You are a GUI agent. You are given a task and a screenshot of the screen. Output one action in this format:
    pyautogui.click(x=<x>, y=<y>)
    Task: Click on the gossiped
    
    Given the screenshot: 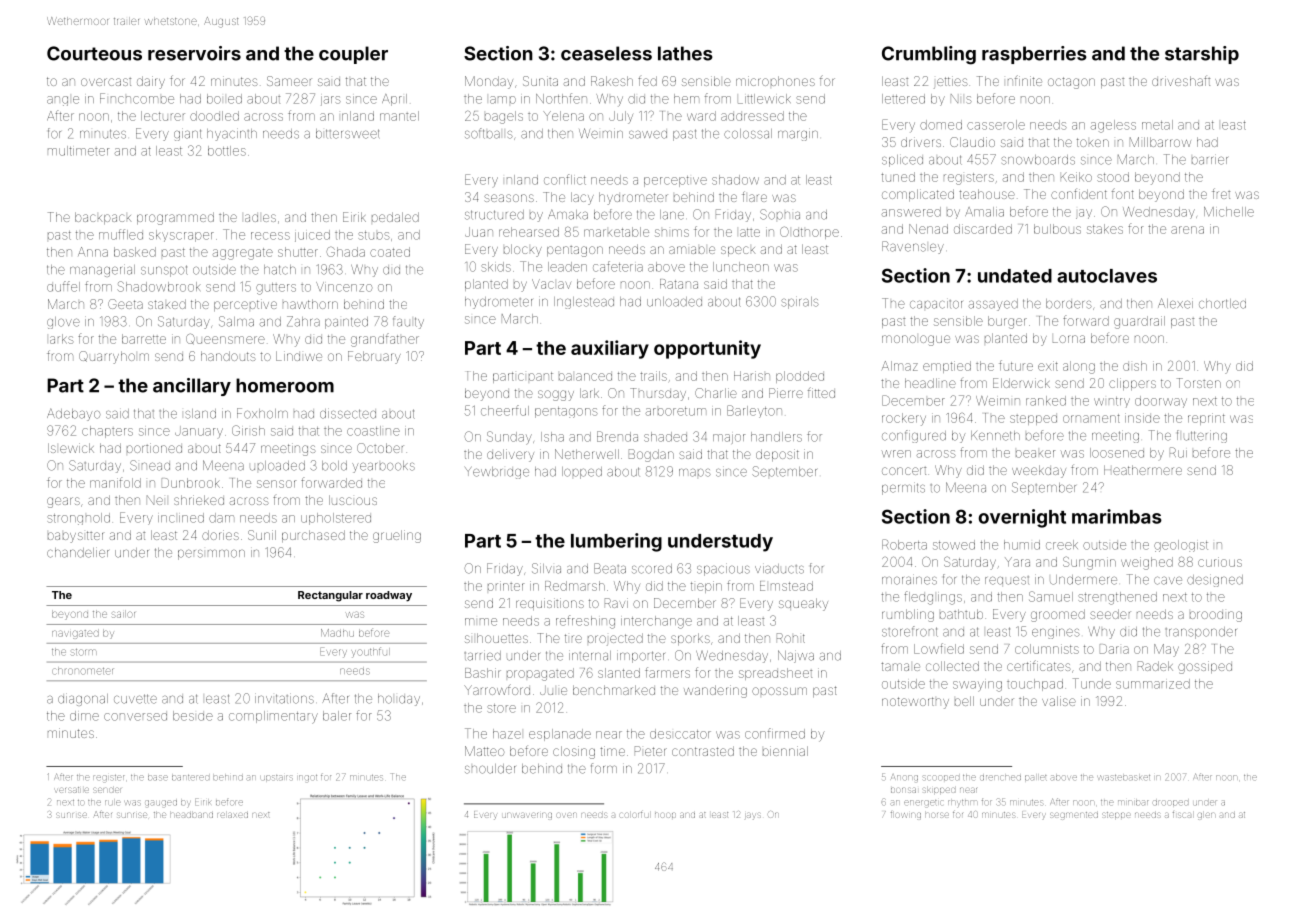 What is the action you would take?
    pyautogui.click(x=1205, y=667)
